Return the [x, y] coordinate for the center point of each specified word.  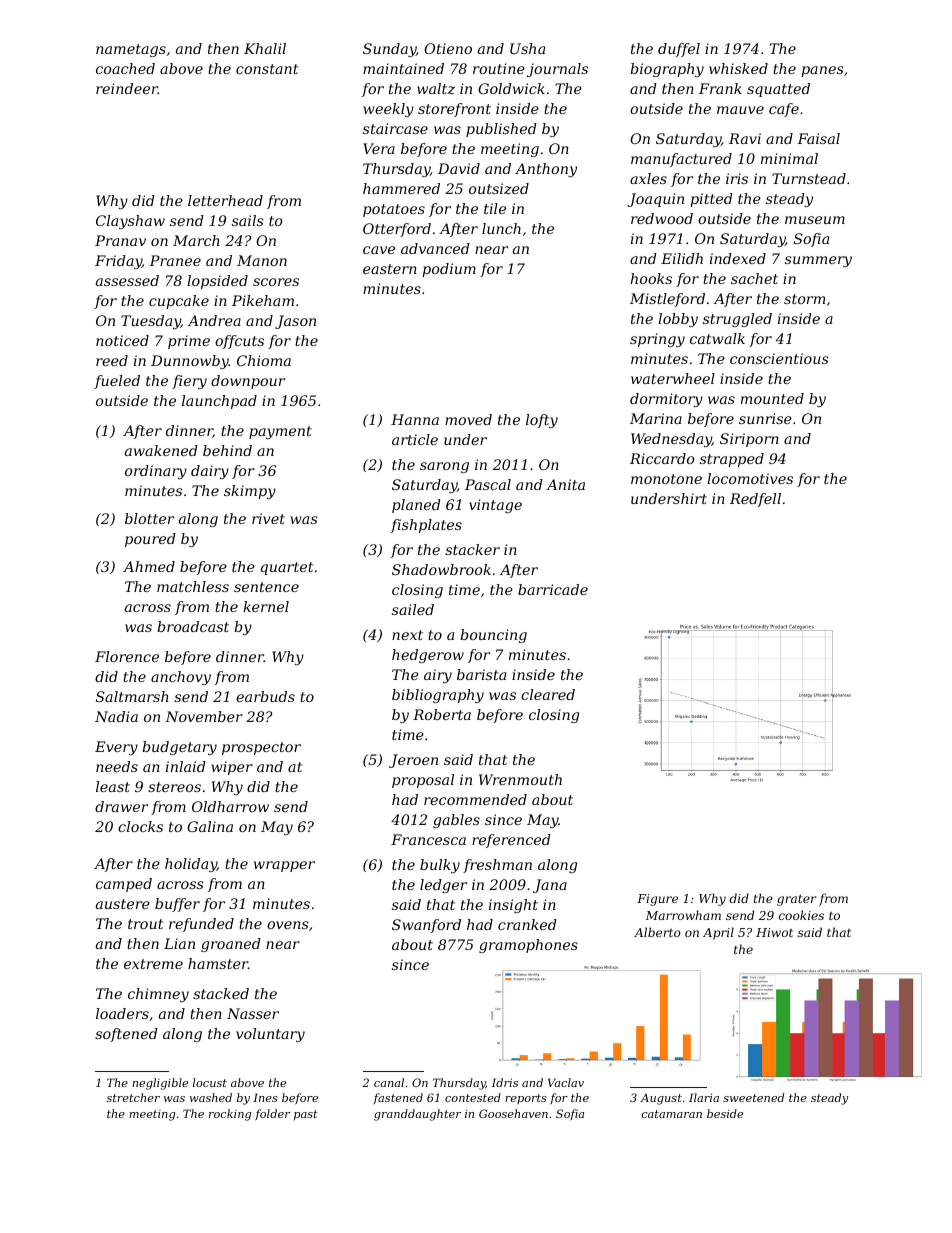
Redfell [755, 500]
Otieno [448, 48]
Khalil [265, 48]
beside [725, 1113]
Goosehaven [513, 1113]
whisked [738, 68]
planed [416, 506]
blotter [149, 518]
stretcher [133, 1097]
